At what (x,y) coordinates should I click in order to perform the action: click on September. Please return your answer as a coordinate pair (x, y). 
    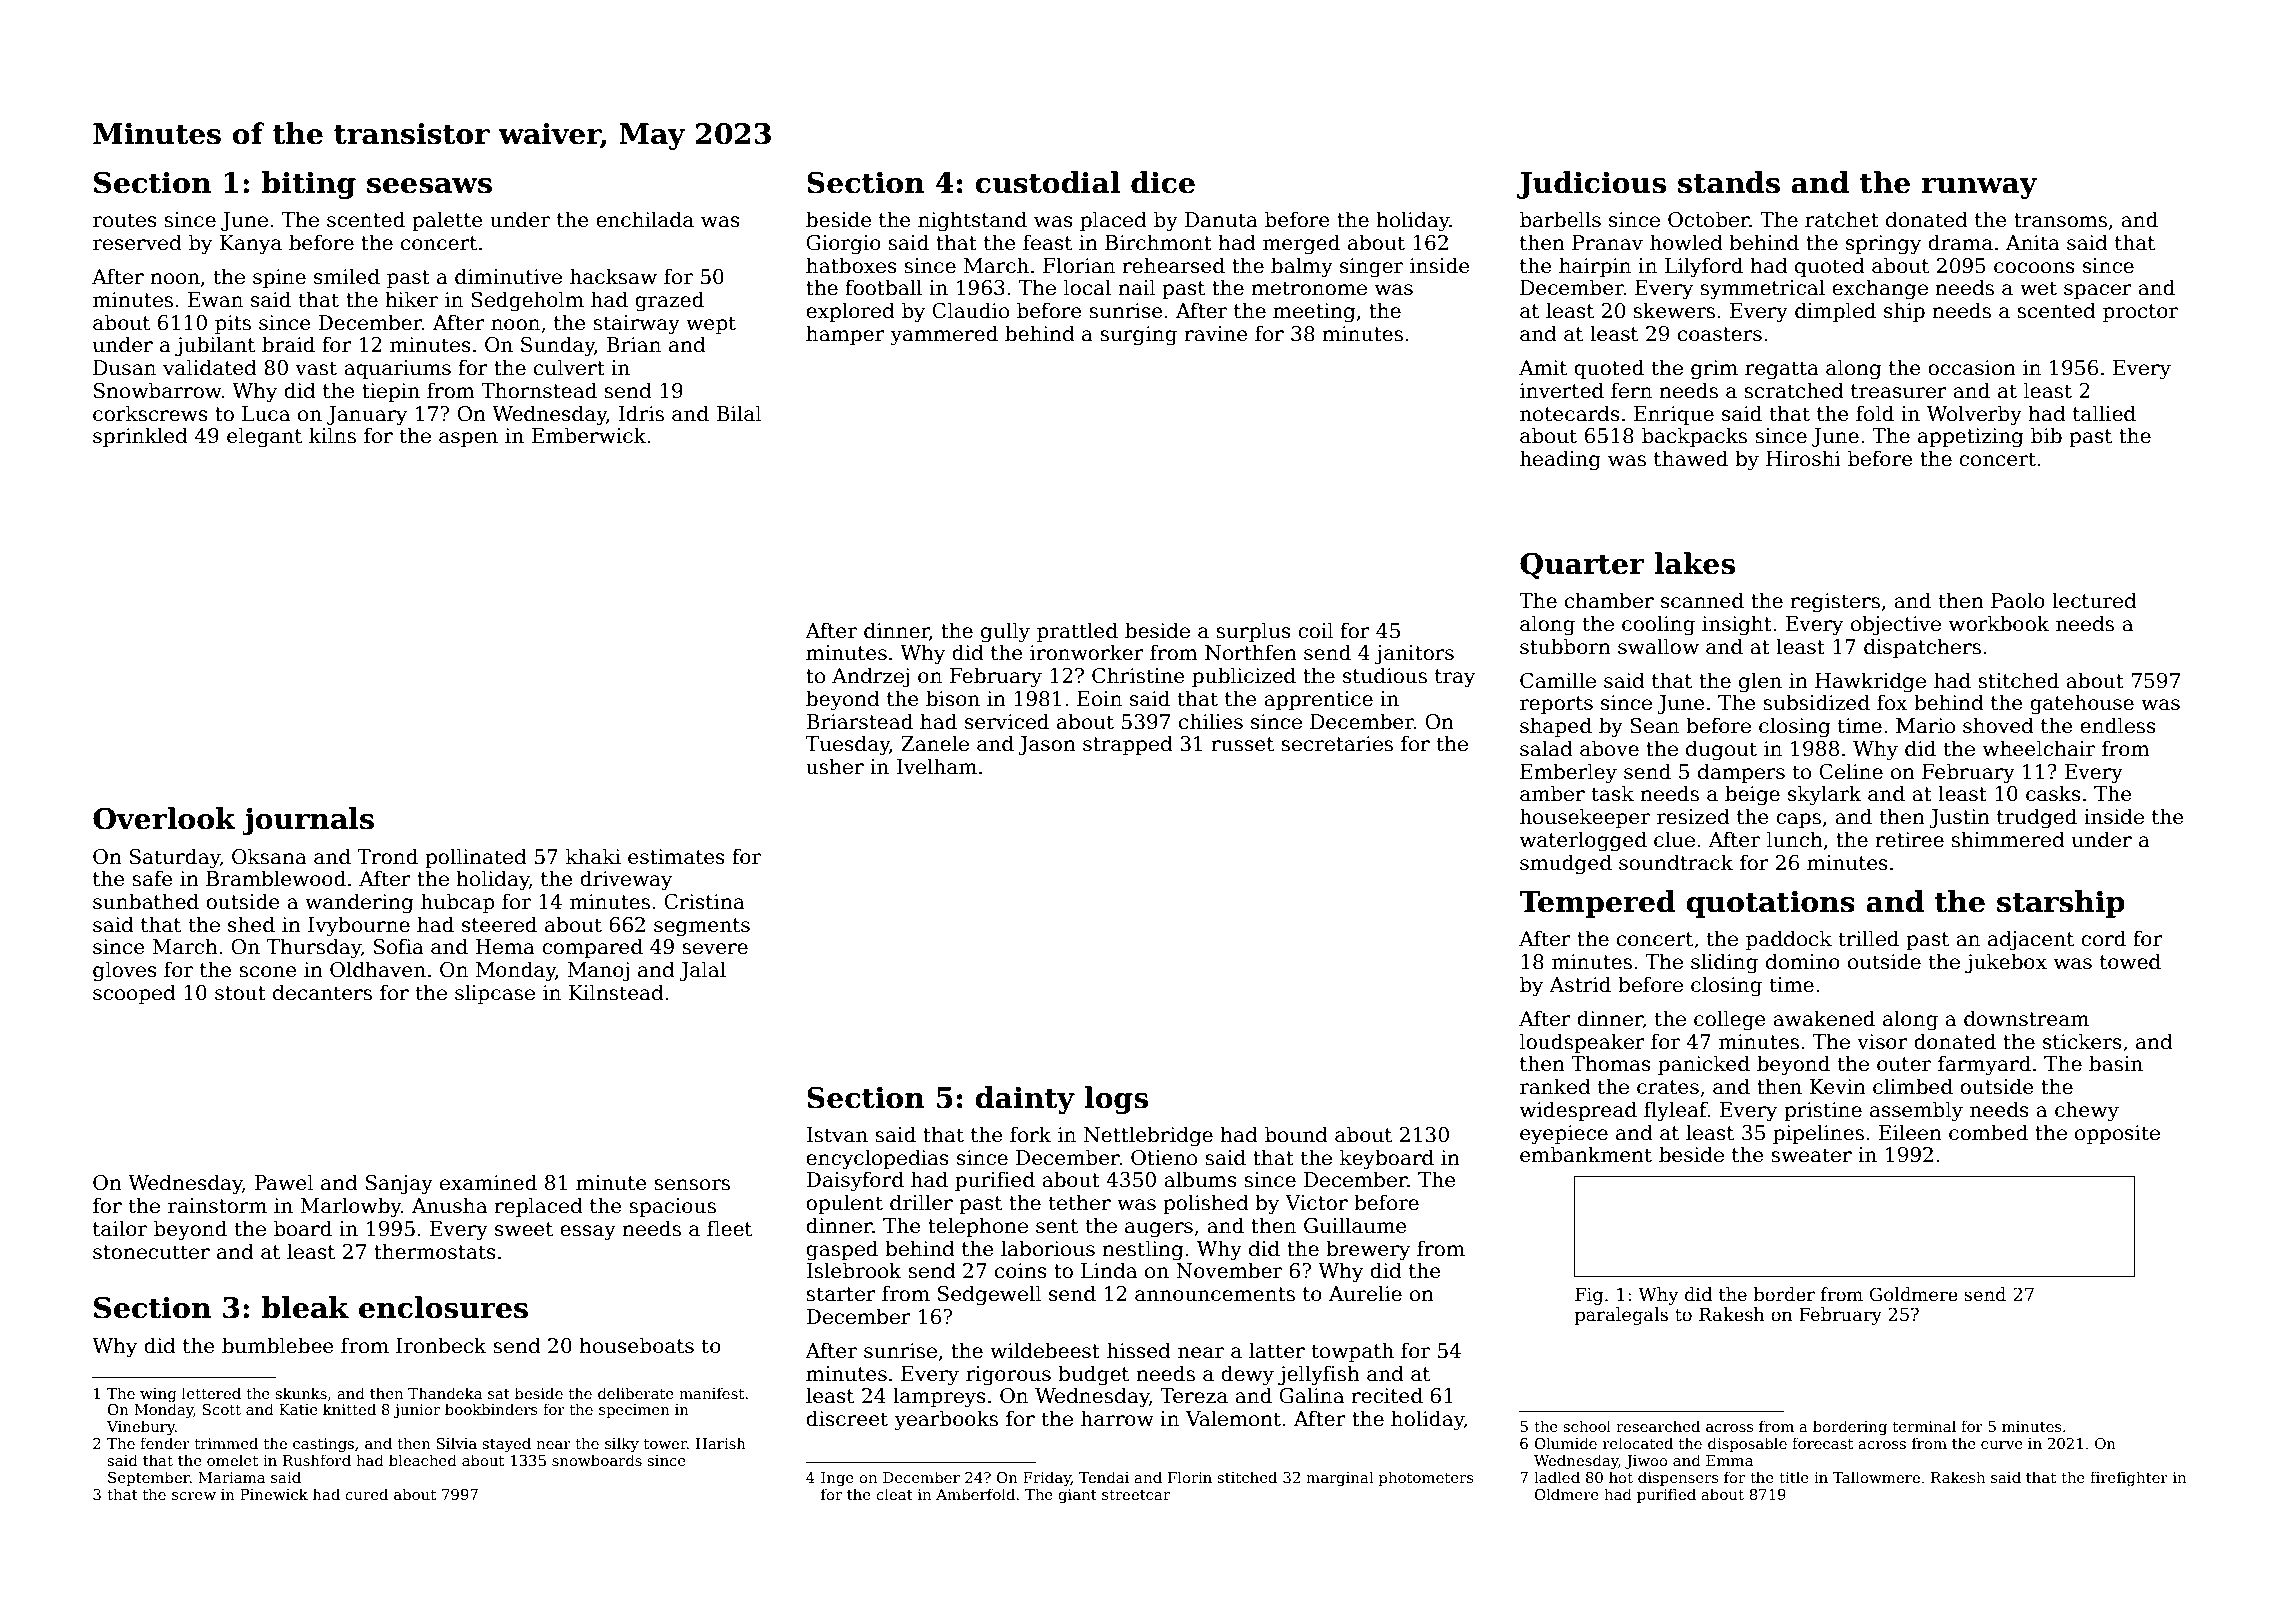
    Looking at the image, I should click on (149, 1478).
